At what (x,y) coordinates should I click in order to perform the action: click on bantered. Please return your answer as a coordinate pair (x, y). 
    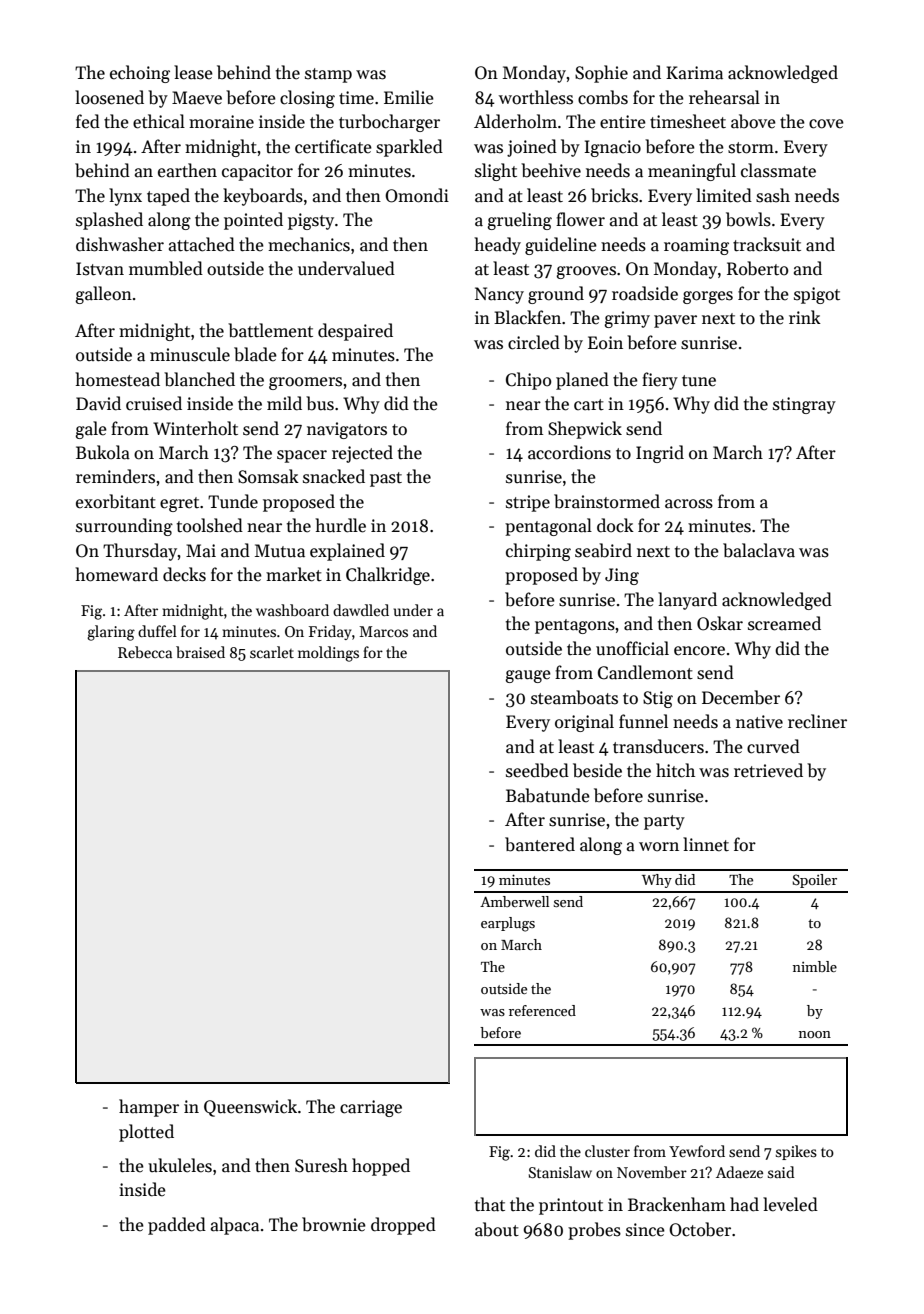
    Looking at the image, I should click on (540, 844).
